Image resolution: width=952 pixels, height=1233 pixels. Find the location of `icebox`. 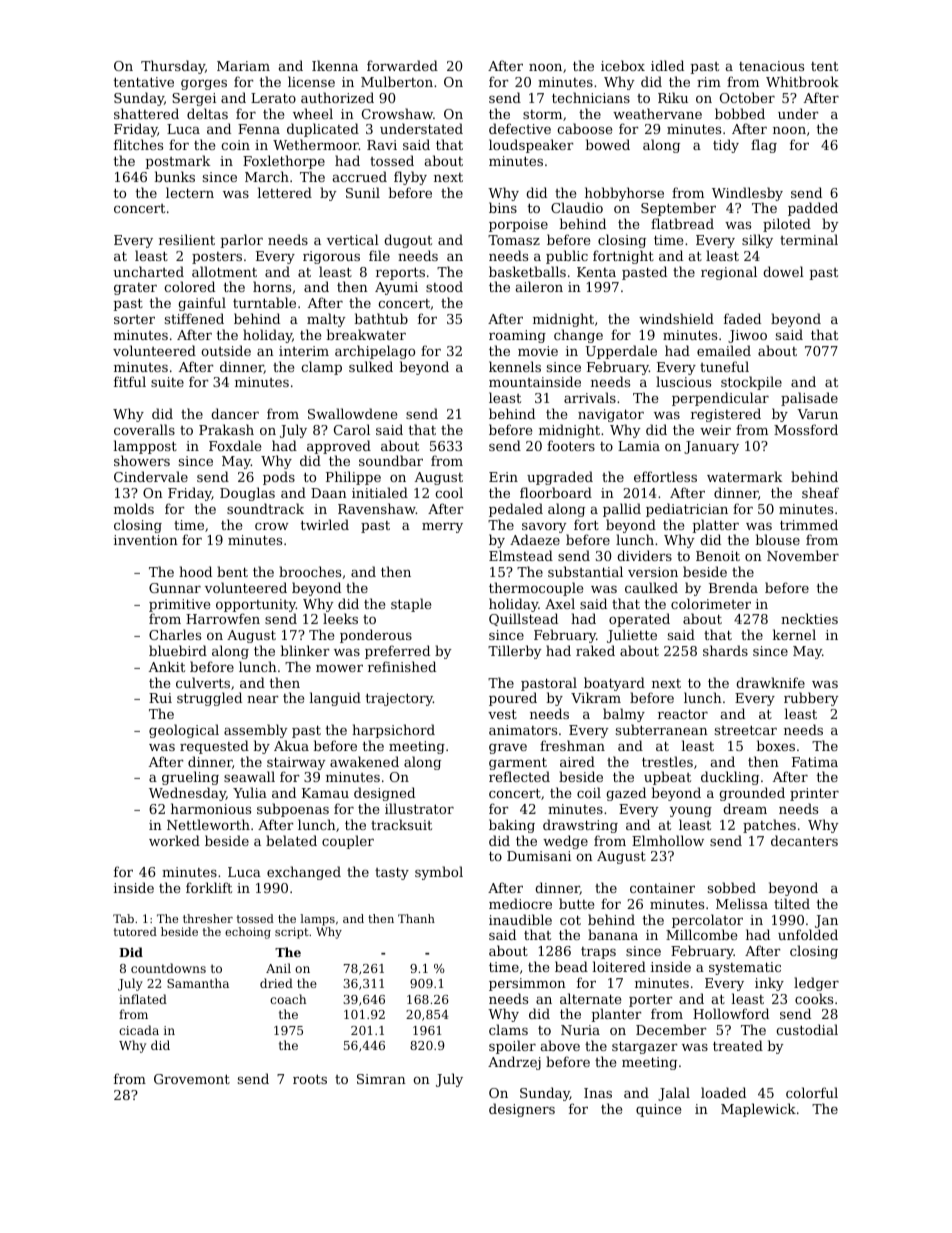

icebox is located at coordinates (623, 65).
